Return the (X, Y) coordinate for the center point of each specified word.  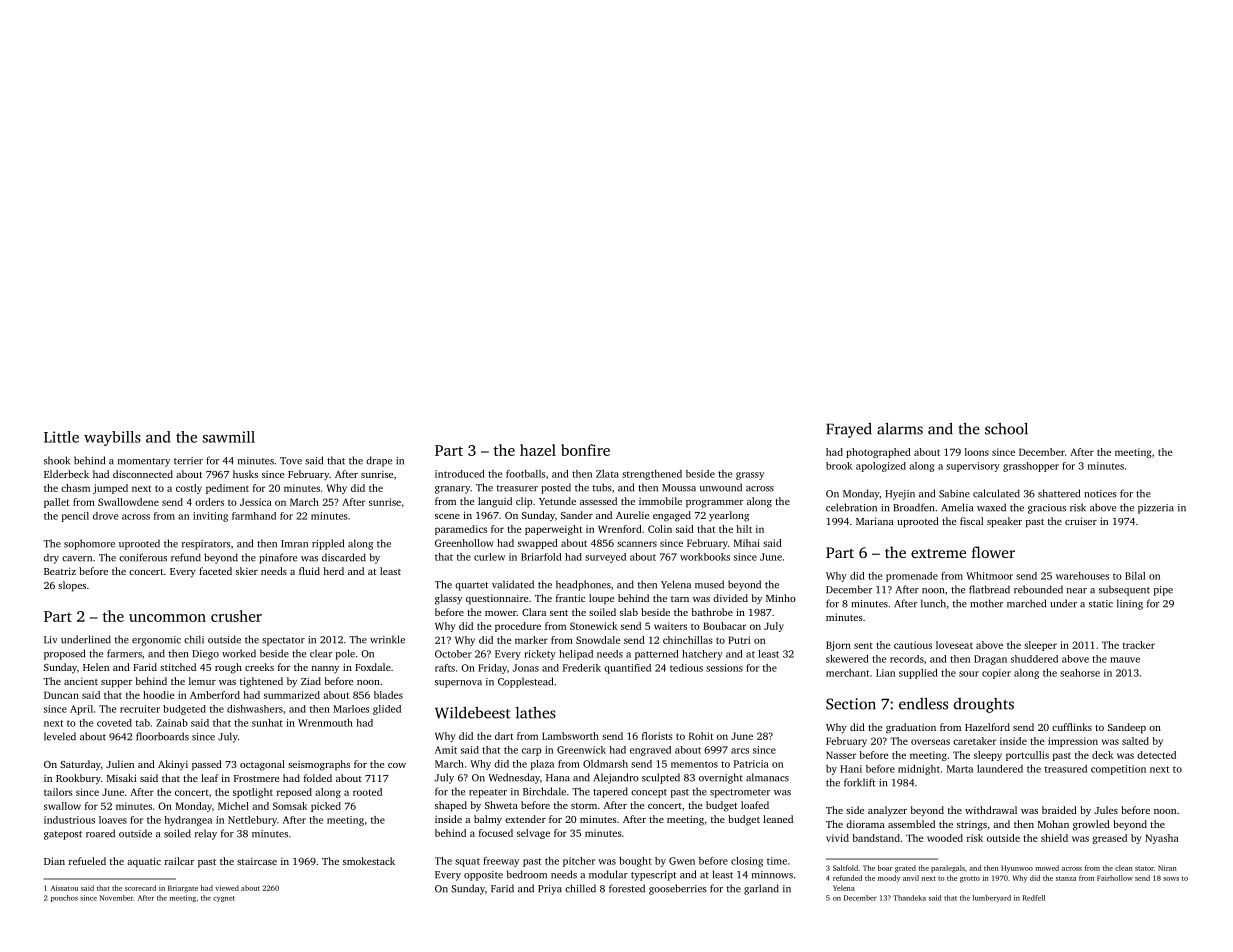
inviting (210, 517)
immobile (660, 501)
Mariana (875, 521)
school (1006, 428)
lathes (536, 713)
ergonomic (156, 641)
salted (1135, 741)
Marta (960, 769)
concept (649, 793)
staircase (257, 861)
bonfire (585, 450)
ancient (81, 681)
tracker (1139, 645)
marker (531, 640)
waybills (112, 438)
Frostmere (256, 778)
